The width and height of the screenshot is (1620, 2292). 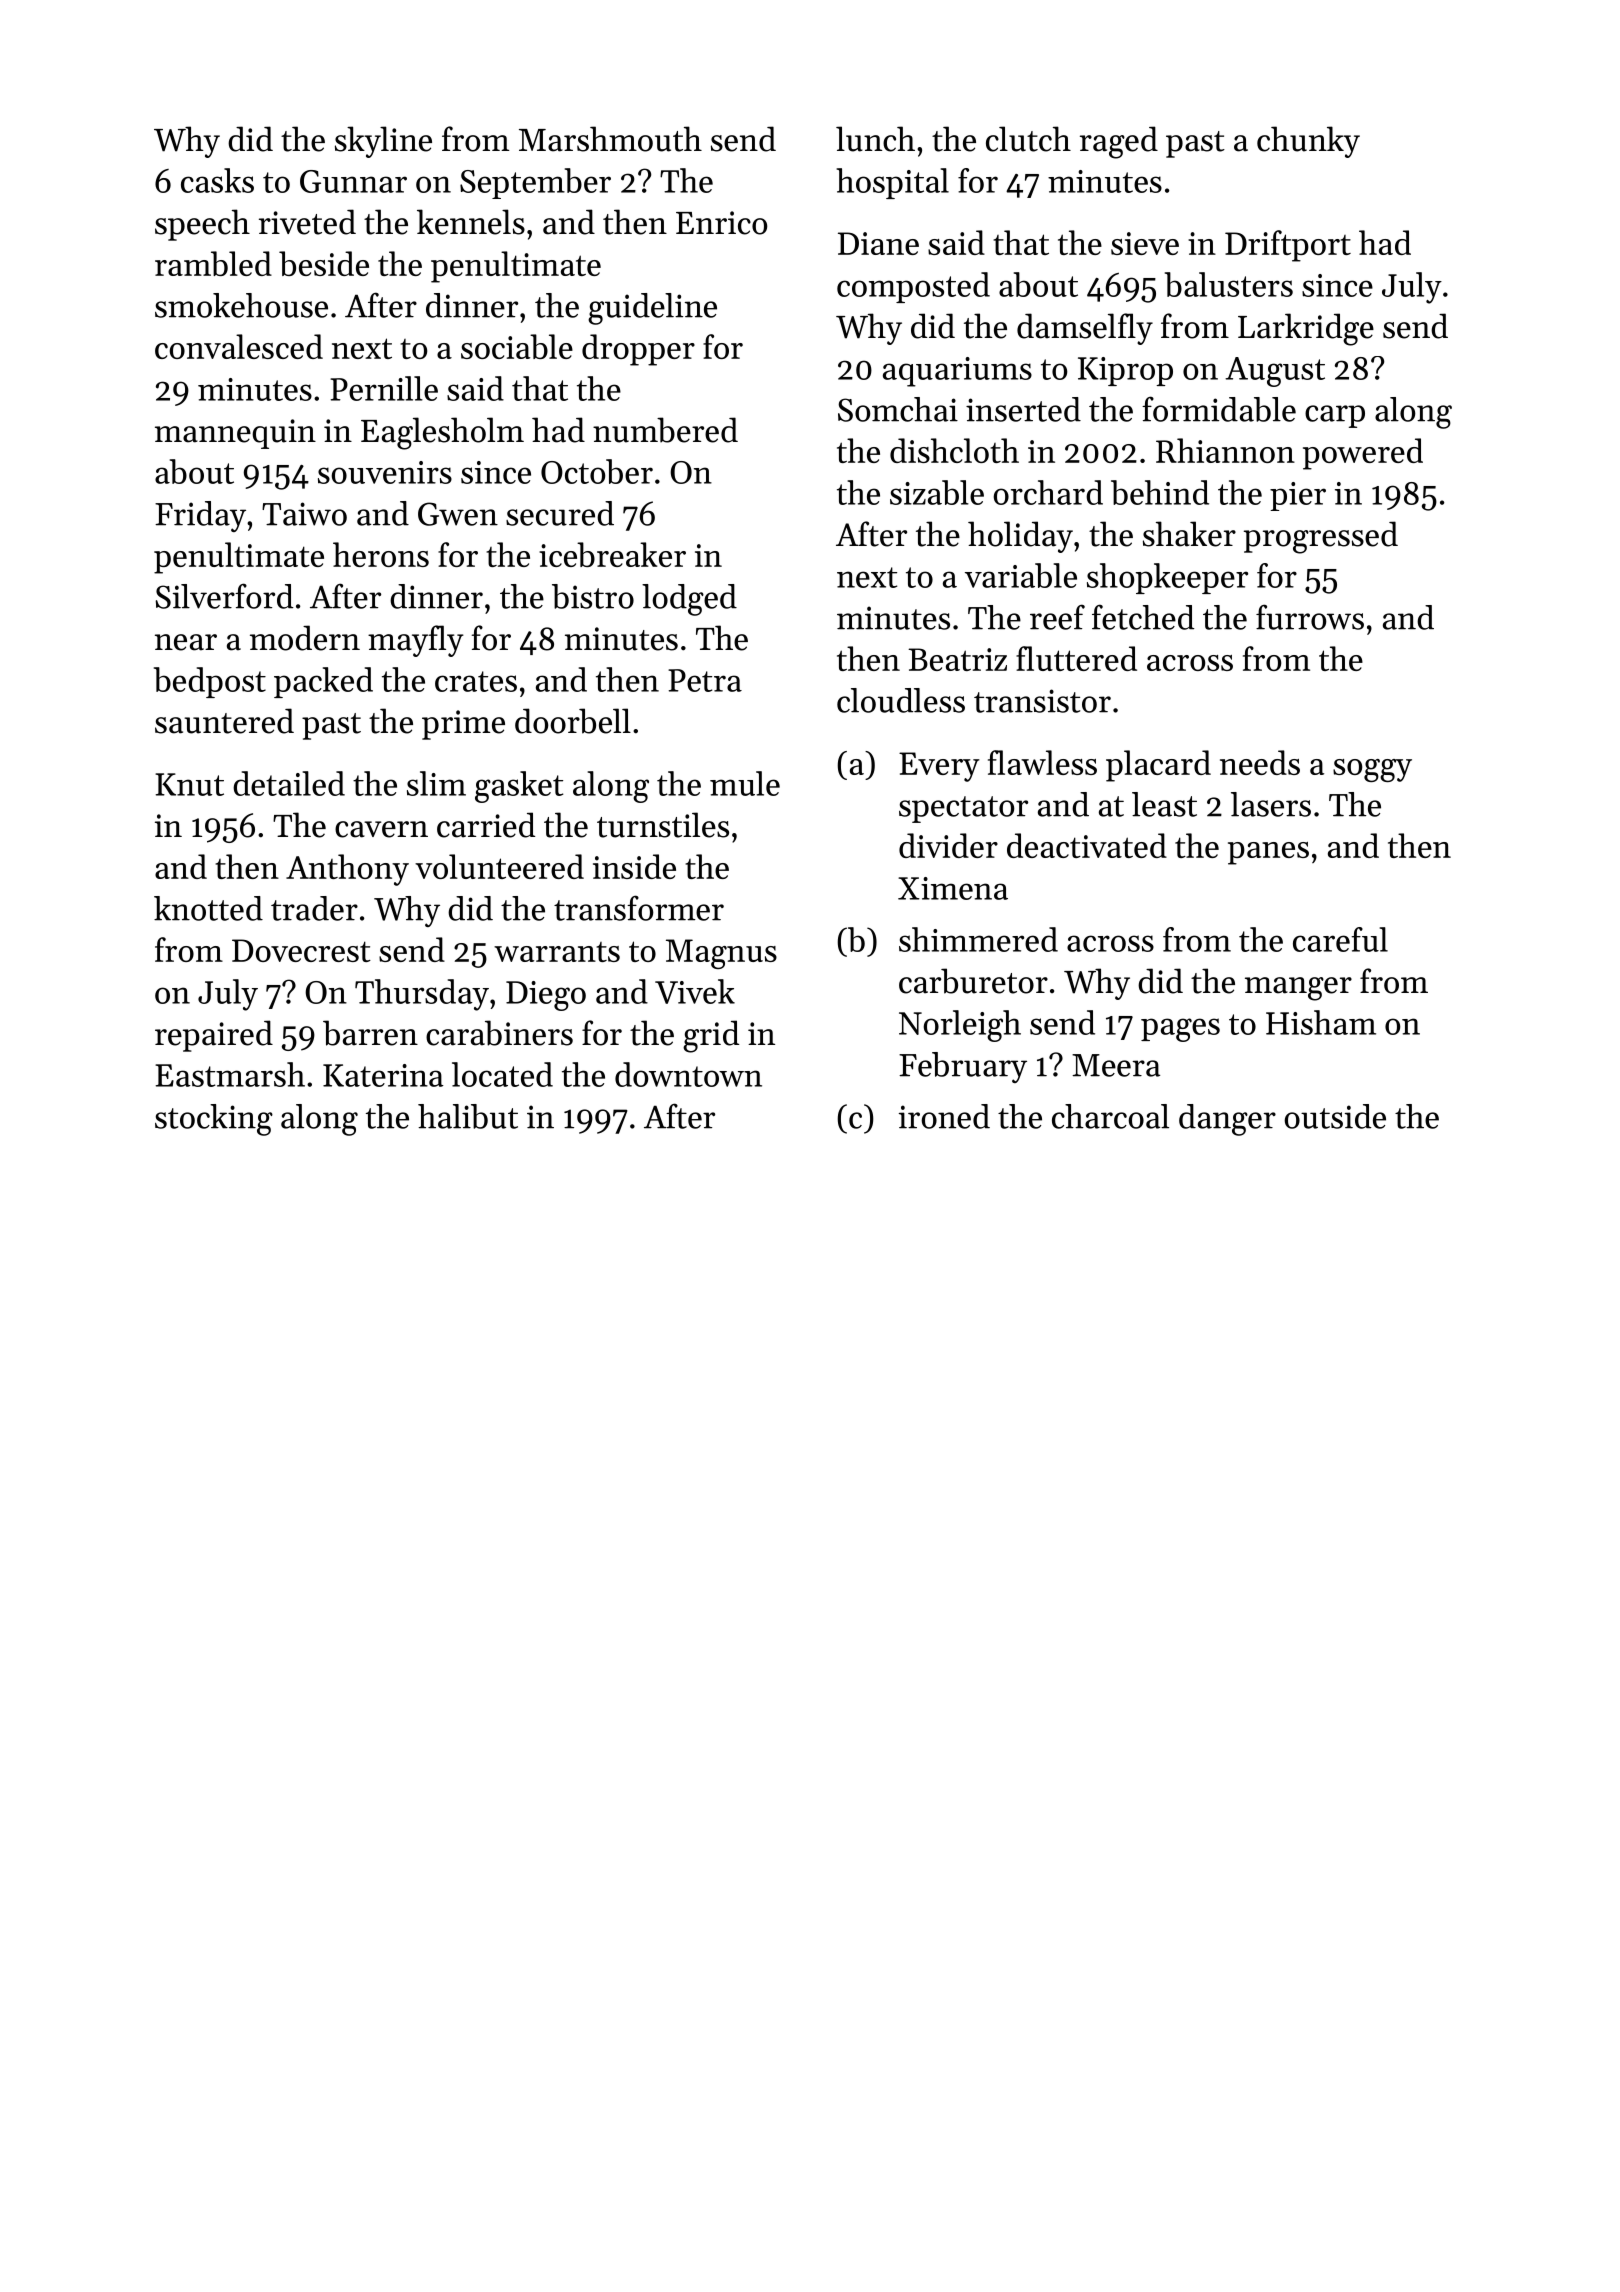 What do you see at coordinates (468, 1116) in the screenshot?
I see `halibut` at bounding box center [468, 1116].
